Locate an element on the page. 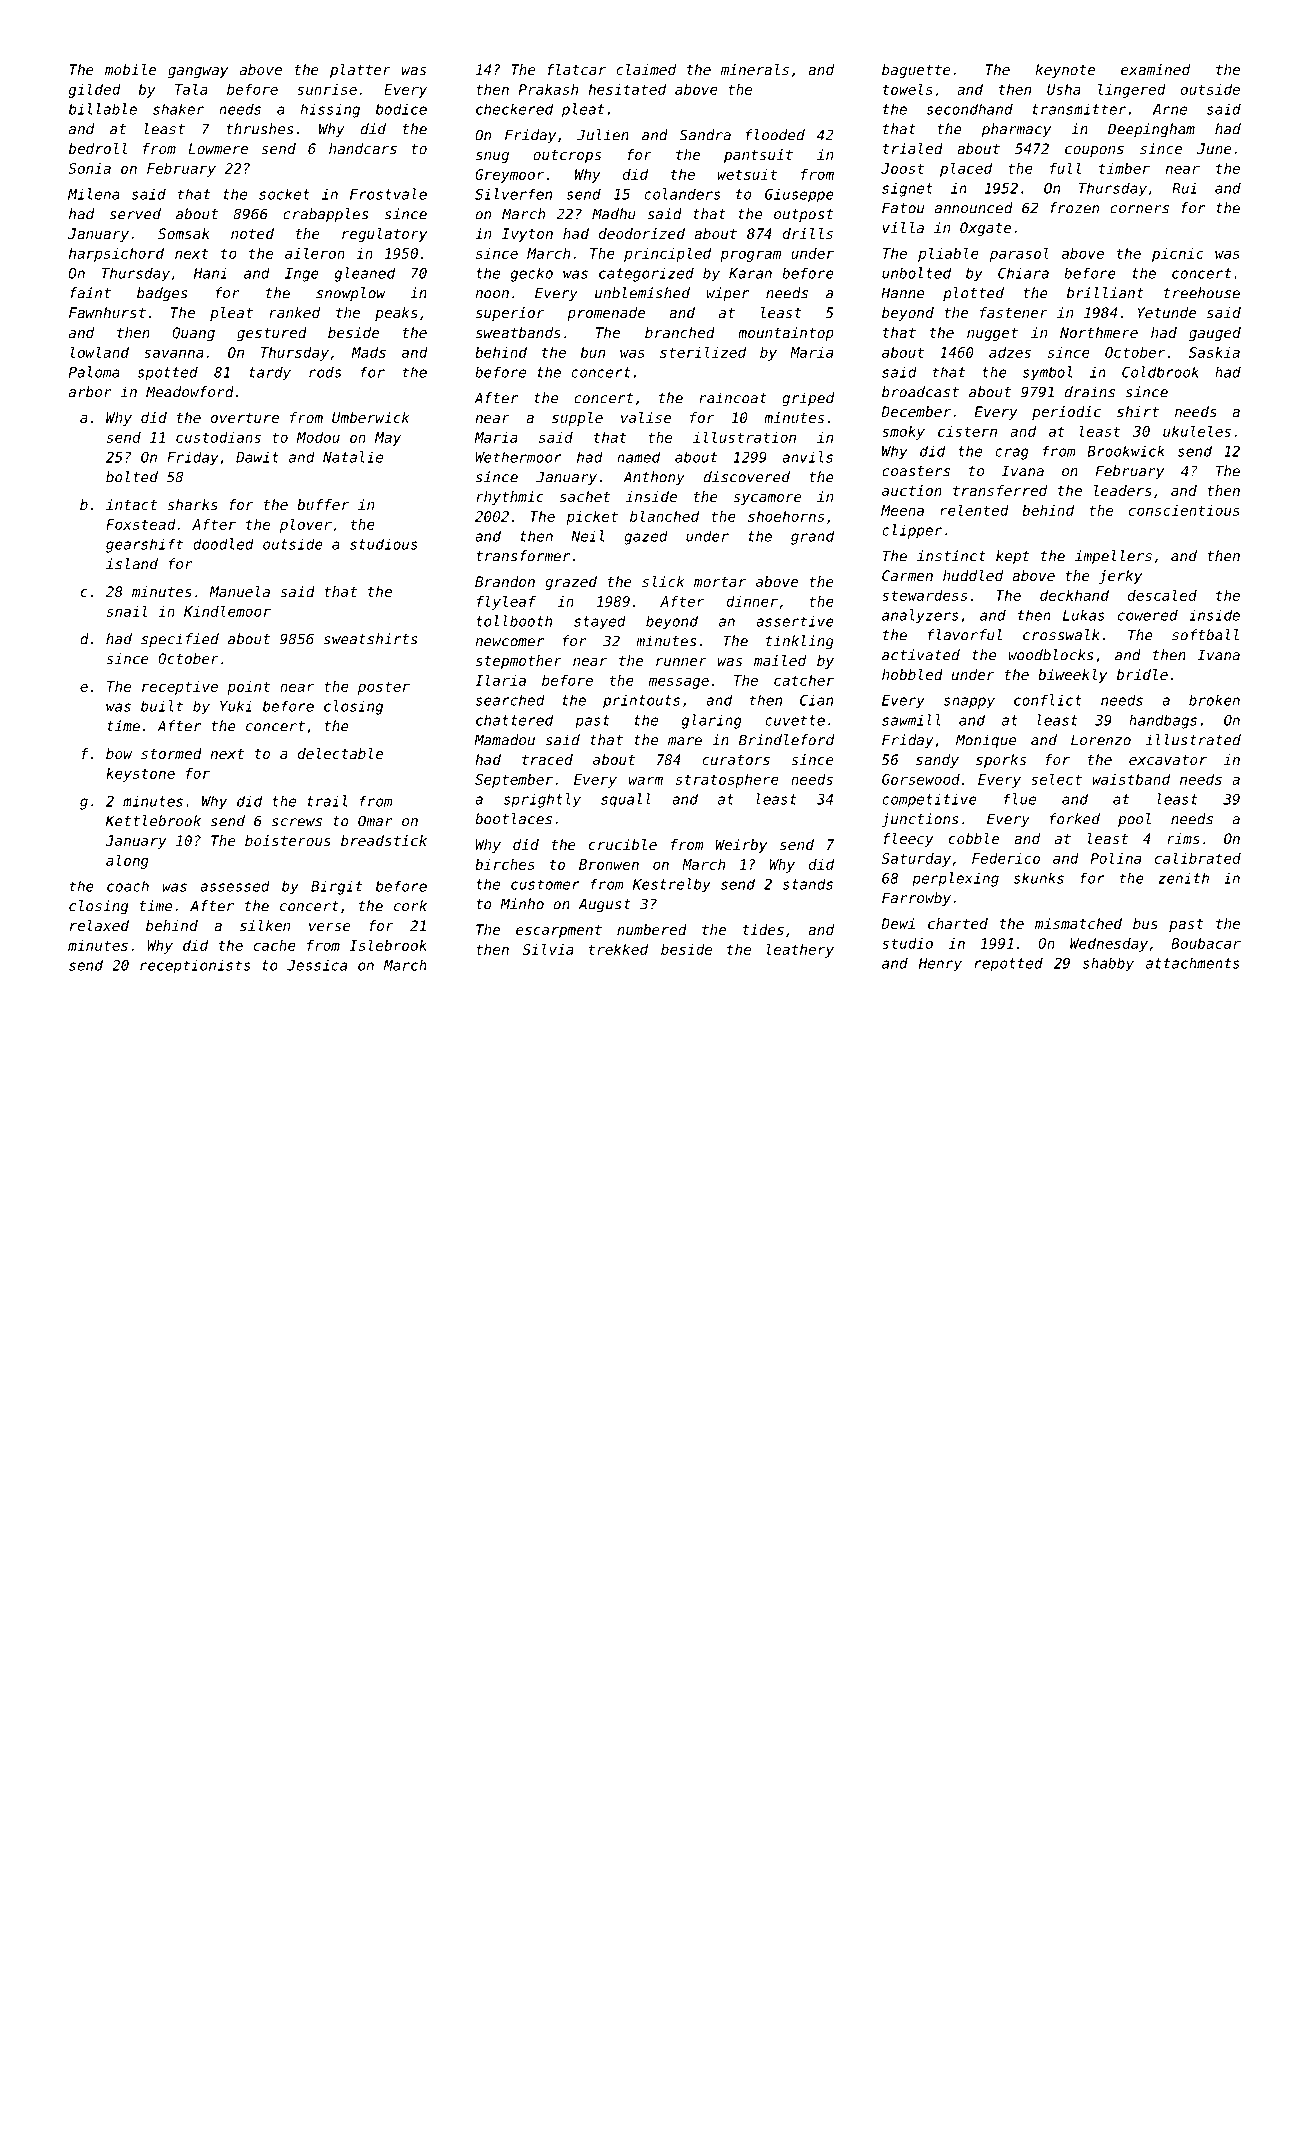 The height and width of the image is (2155, 1309). warm is located at coordinates (646, 780).
